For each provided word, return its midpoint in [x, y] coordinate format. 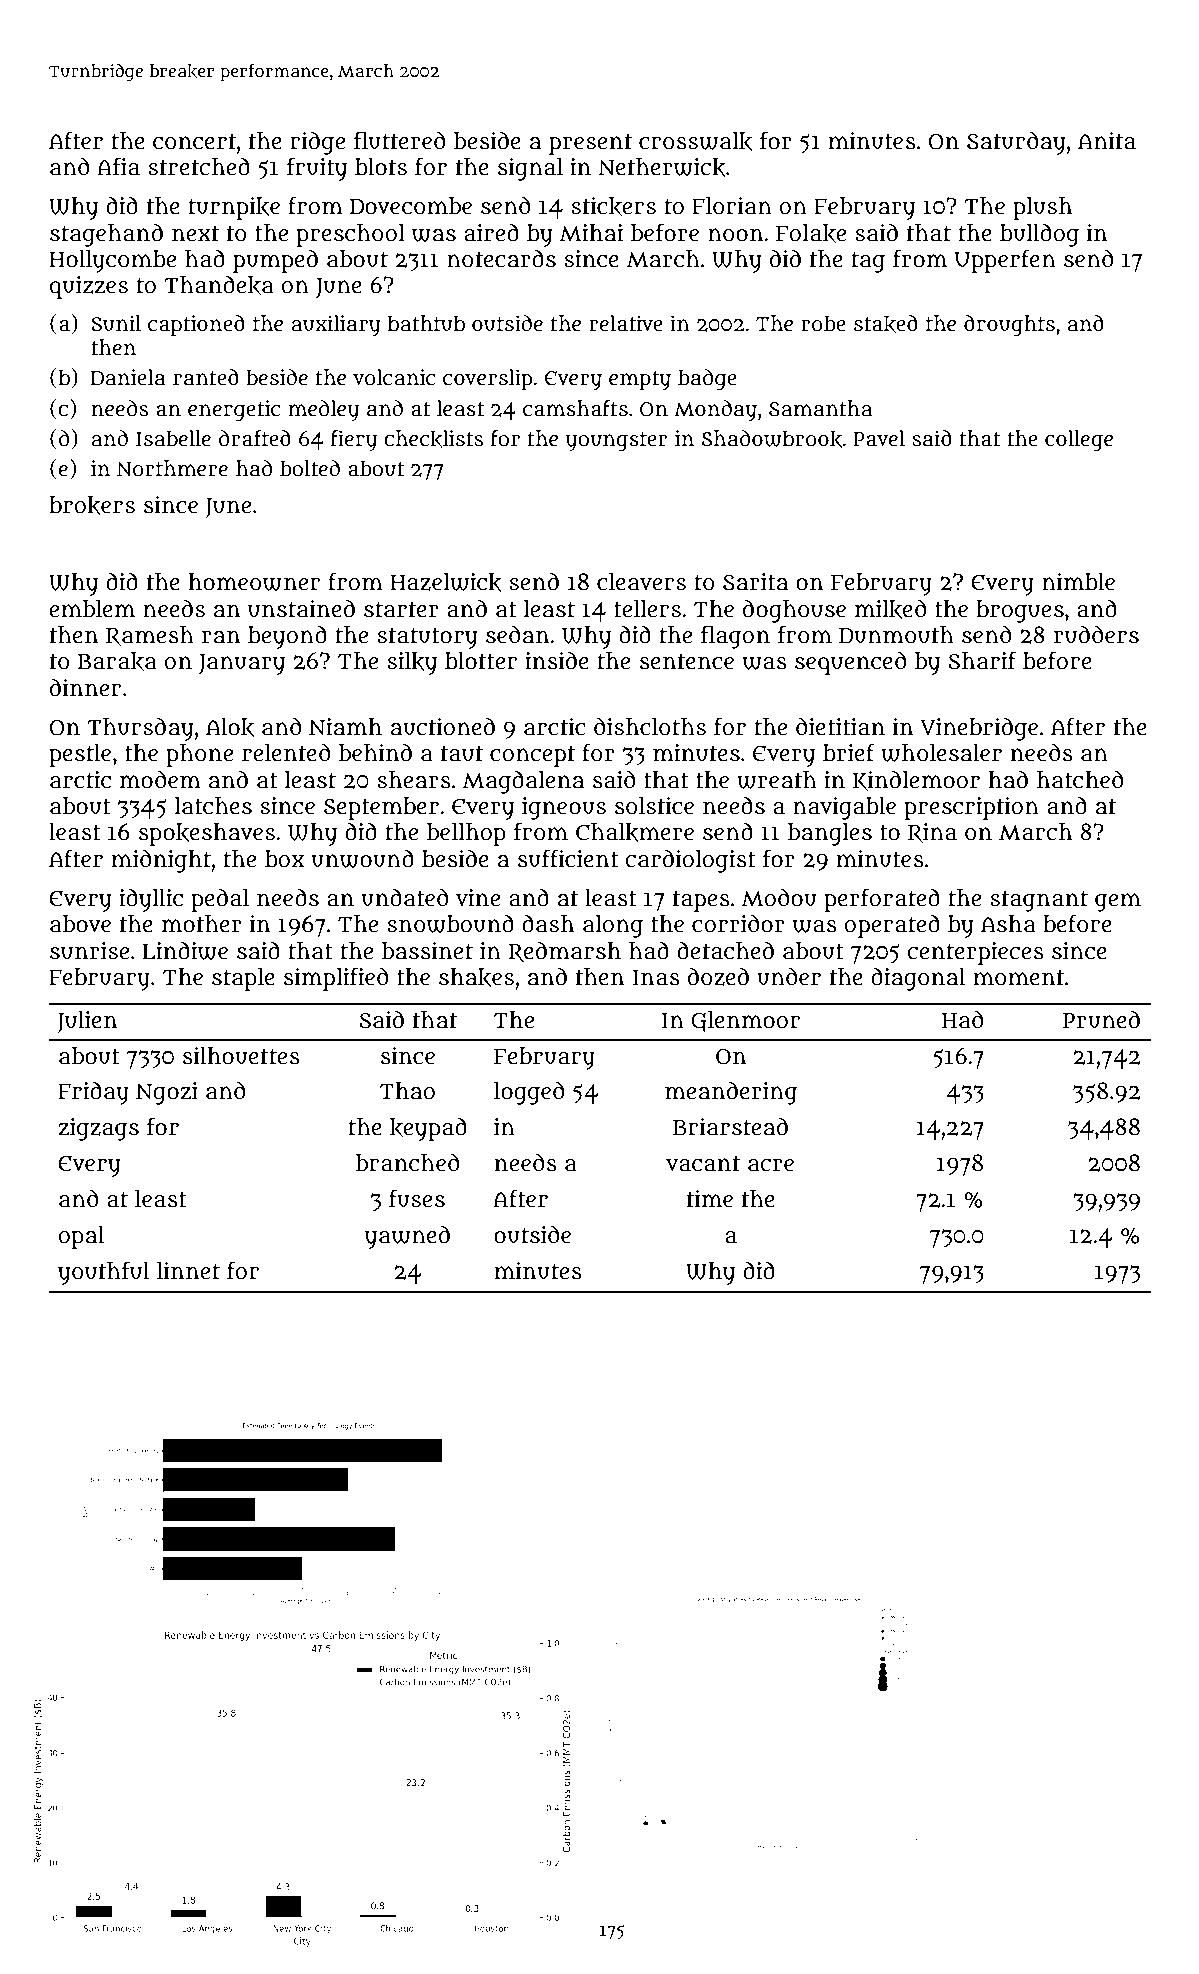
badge [707, 379]
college [1079, 440]
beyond [287, 637]
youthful [103, 1273]
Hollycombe [112, 261]
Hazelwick [446, 582]
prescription [971, 808]
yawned [407, 1237]
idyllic [151, 900]
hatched [1080, 779]
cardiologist [690, 861]
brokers [92, 505]
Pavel [879, 438]
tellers [647, 609]
